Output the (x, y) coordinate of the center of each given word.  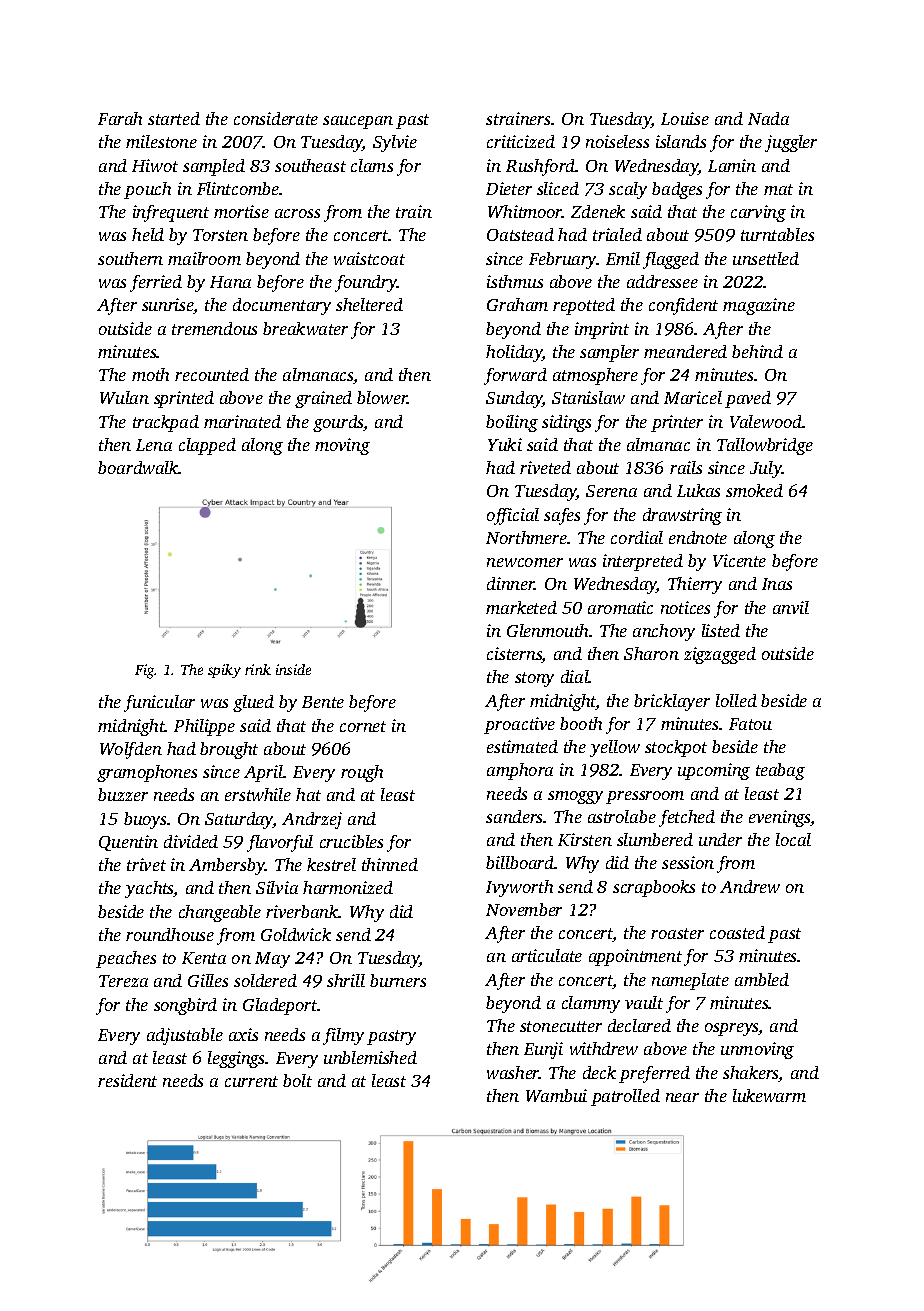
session (688, 862)
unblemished (370, 1057)
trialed (617, 234)
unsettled (766, 258)
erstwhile (258, 794)
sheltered (369, 304)
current (251, 1081)
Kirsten (585, 839)
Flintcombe (238, 188)
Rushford (541, 167)
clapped (207, 446)
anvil (791, 607)
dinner (511, 583)
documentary (282, 306)
